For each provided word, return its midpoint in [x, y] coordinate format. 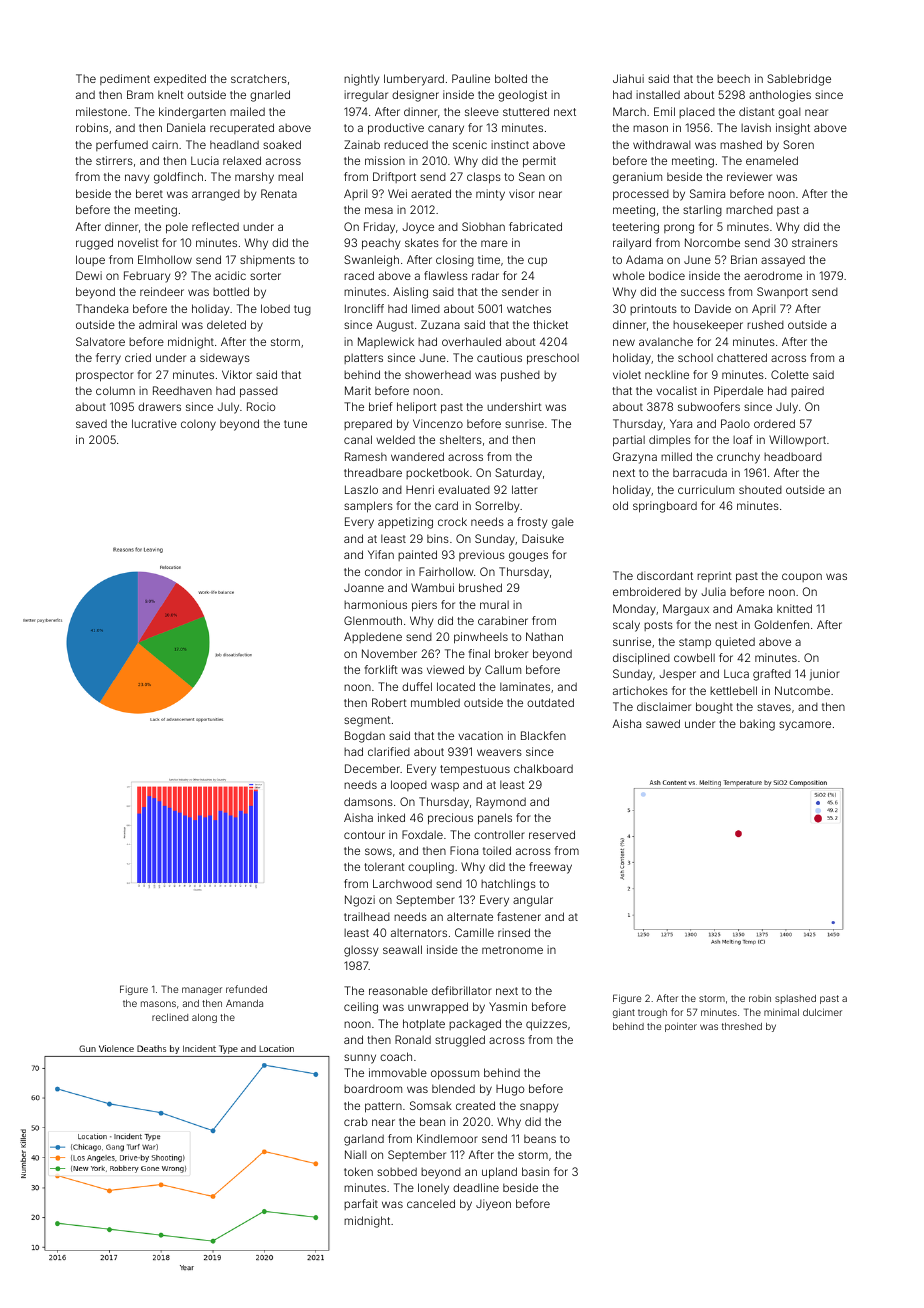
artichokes [640, 690]
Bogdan [365, 737]
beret [149, 193]
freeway [550, 868]
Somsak [431, 1105]
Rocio [261, 406]
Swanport [782, 292]
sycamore [805, 726]
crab [356, 1121]
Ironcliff [364, 308]
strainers [815, 242]
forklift [381, 669]
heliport [417, 408]
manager [202, 991]
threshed [742, 1026]
